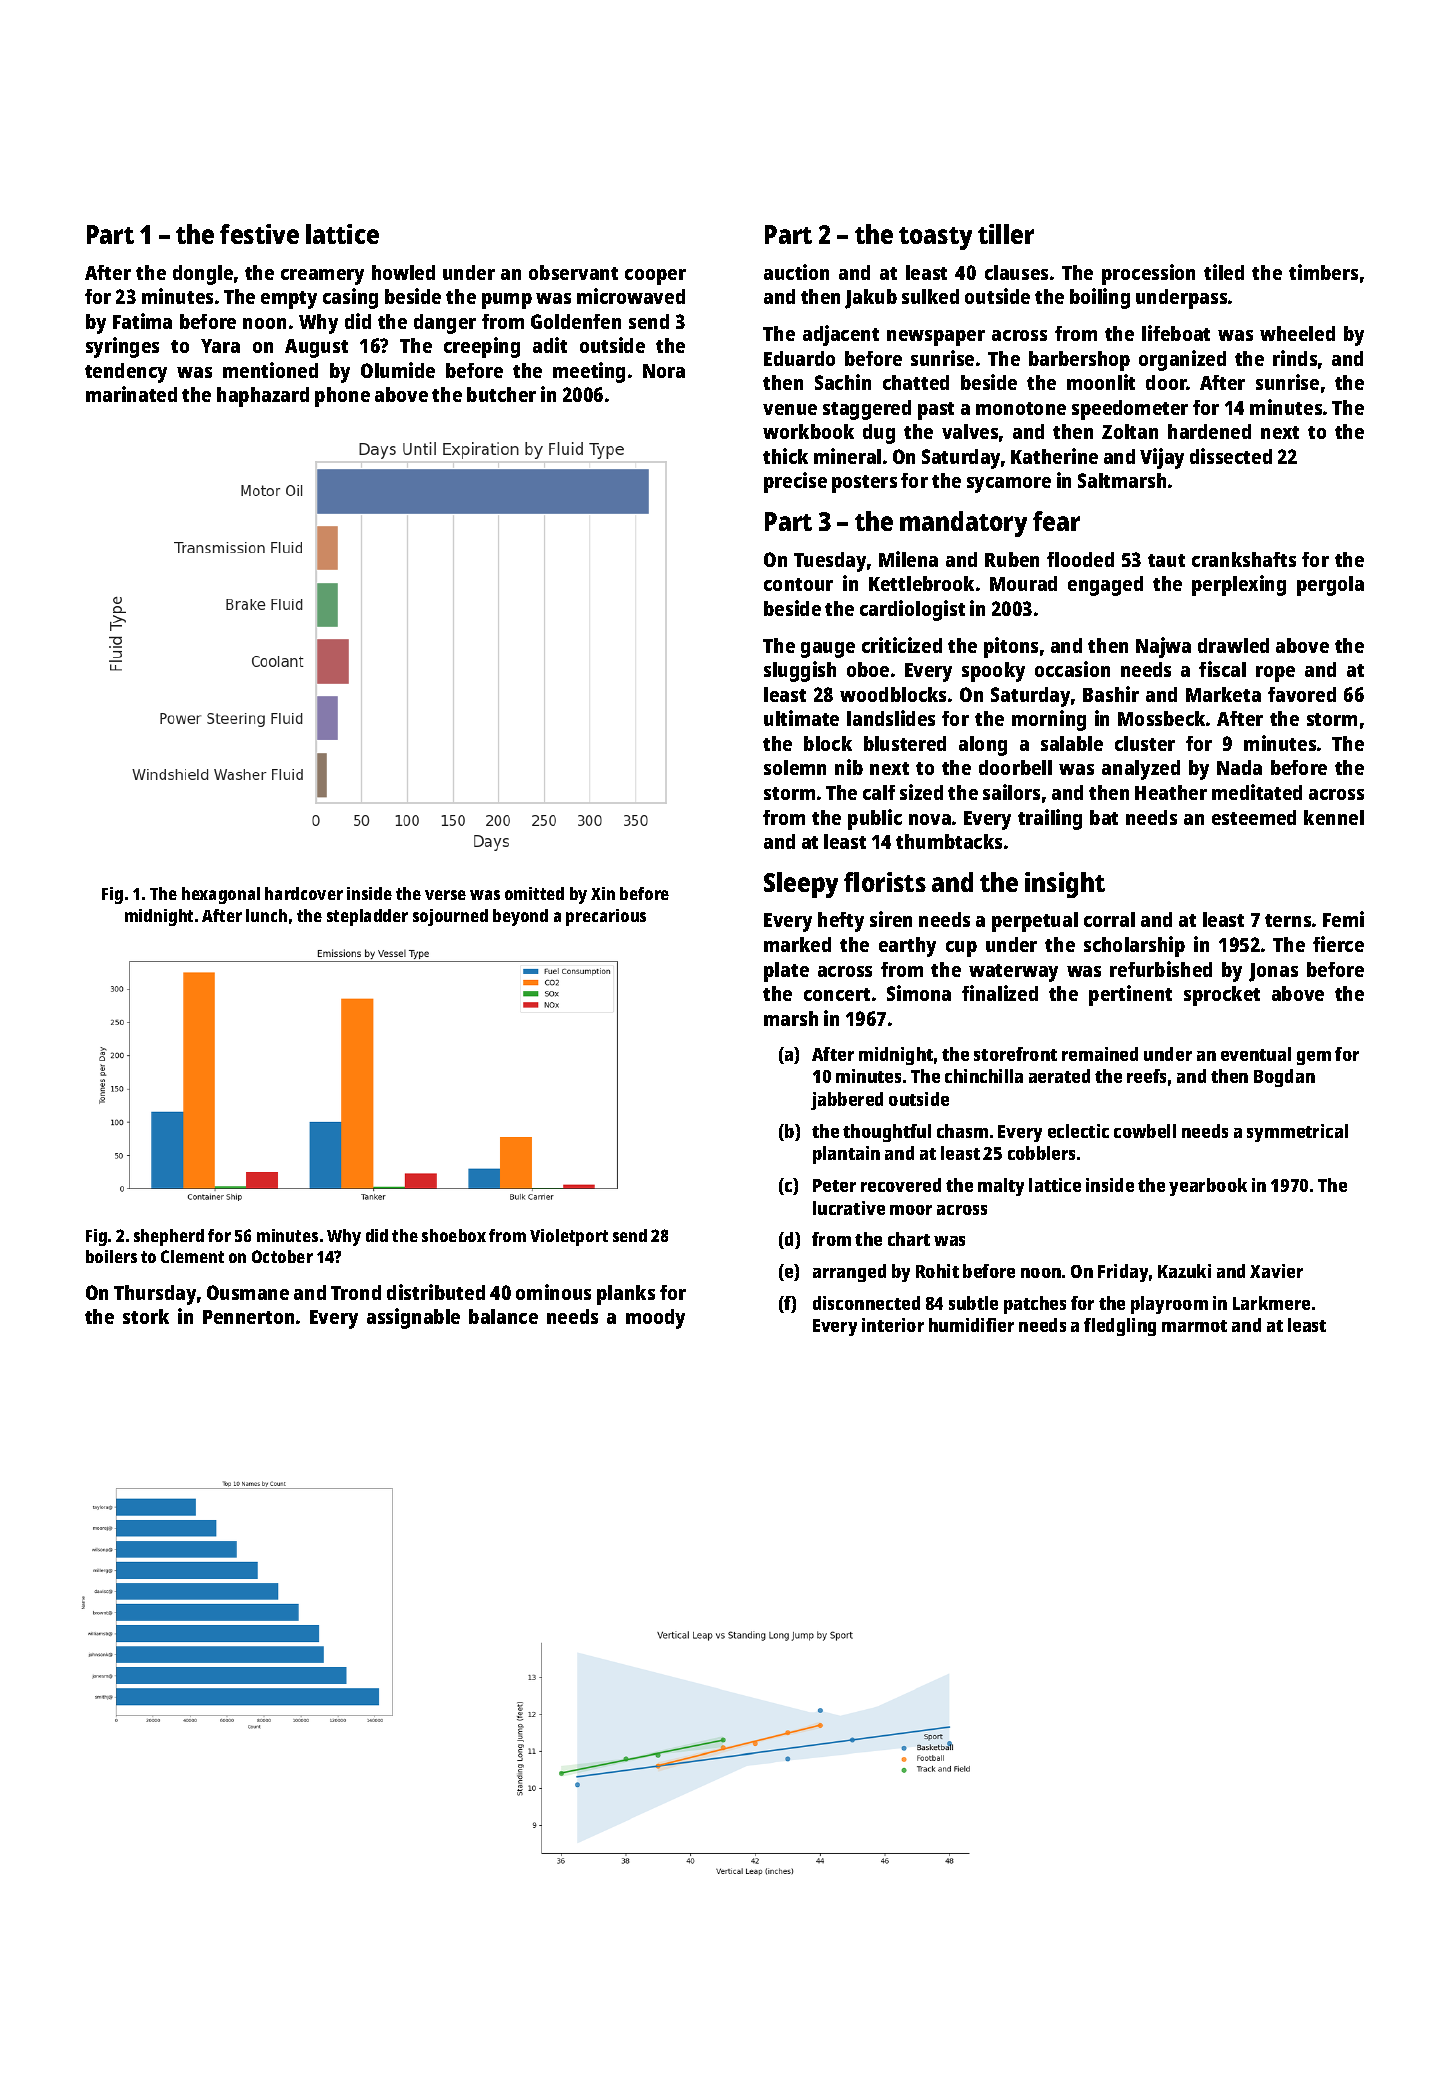 The image size is (1450, 2100). I want to click on Violetport, so click(569, 1237).
